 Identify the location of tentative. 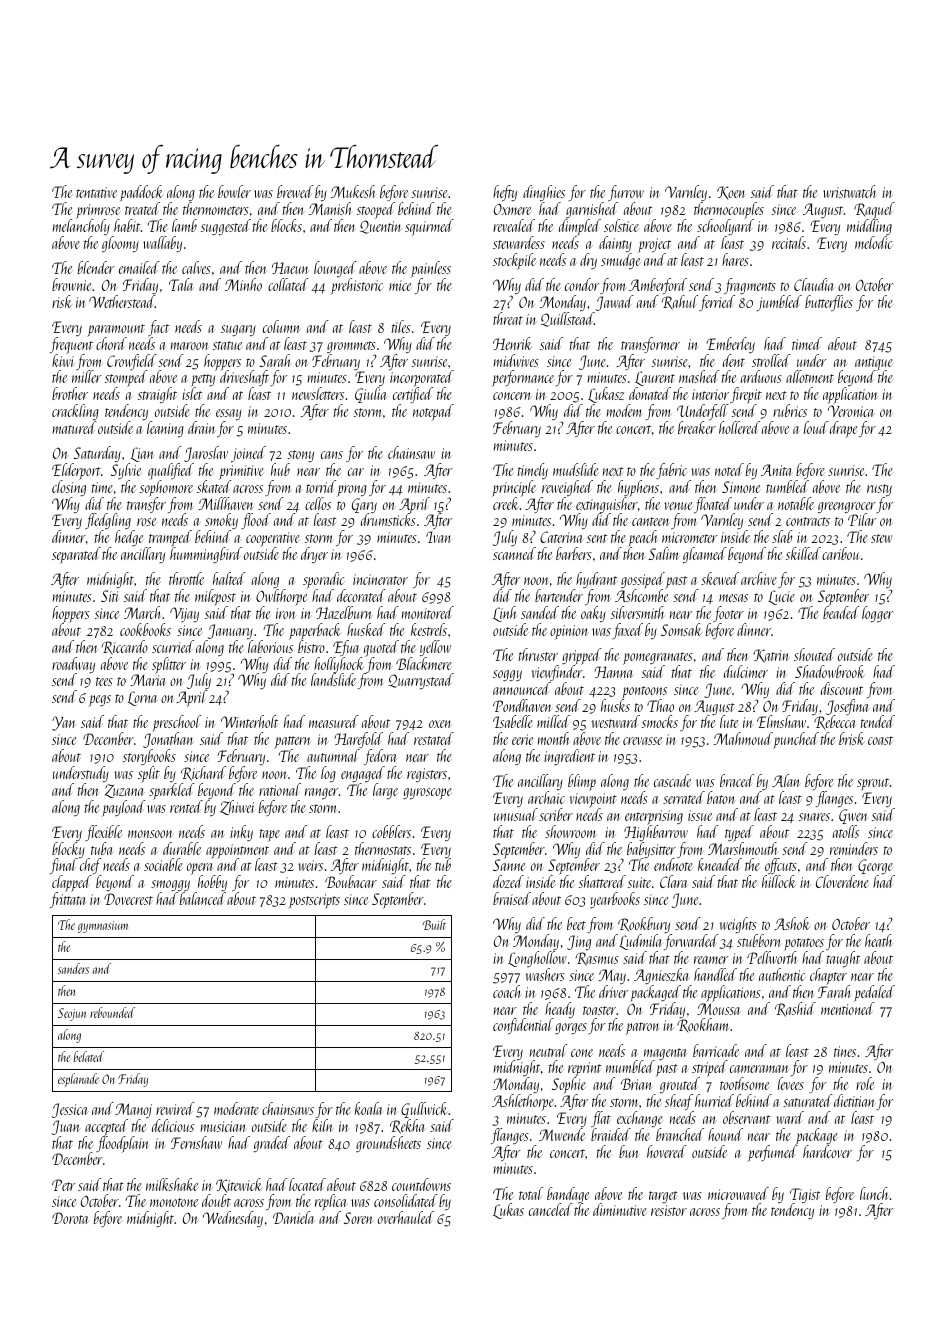
(96, 192).
